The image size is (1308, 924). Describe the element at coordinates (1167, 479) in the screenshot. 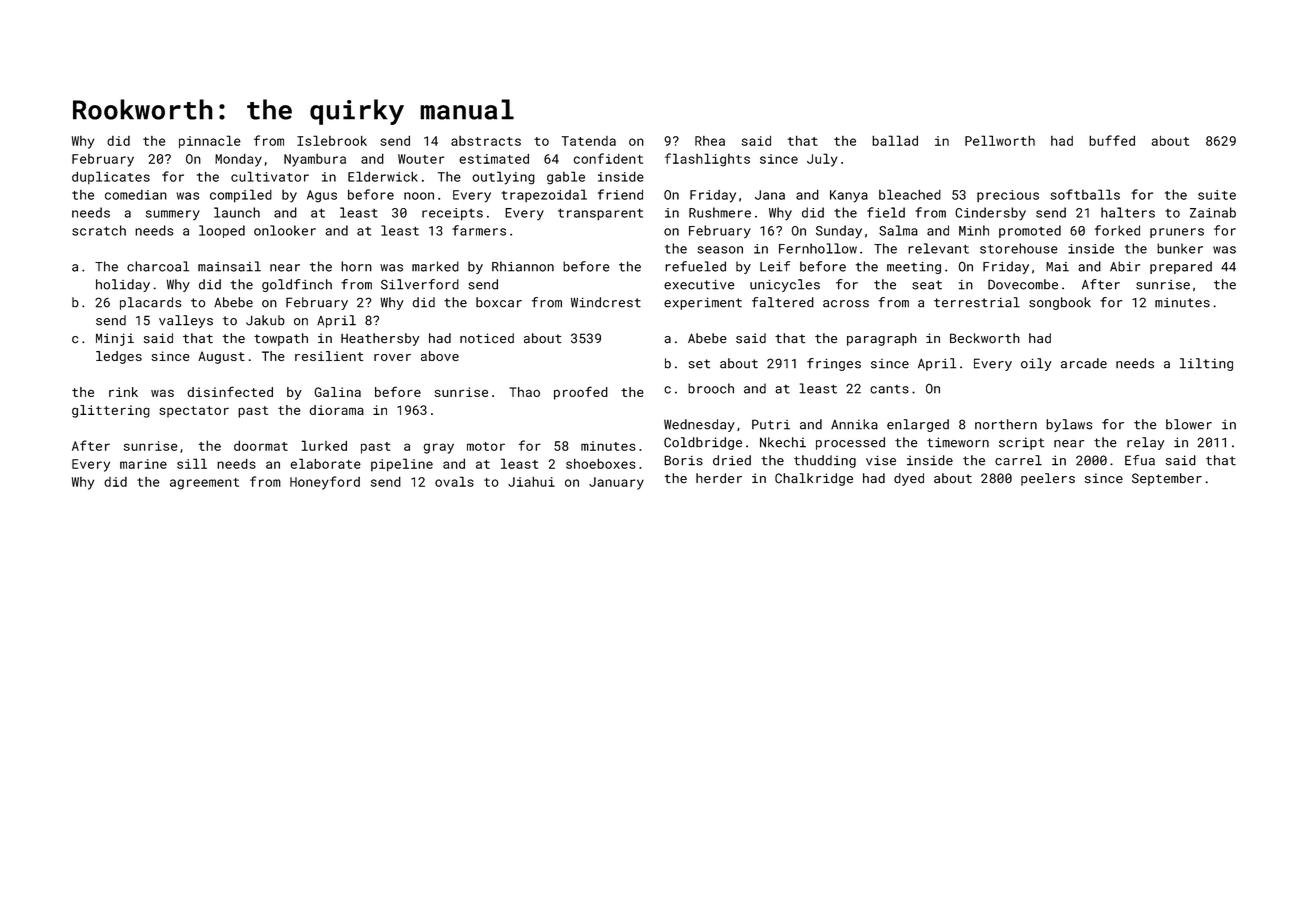

I see `September` at that location.
